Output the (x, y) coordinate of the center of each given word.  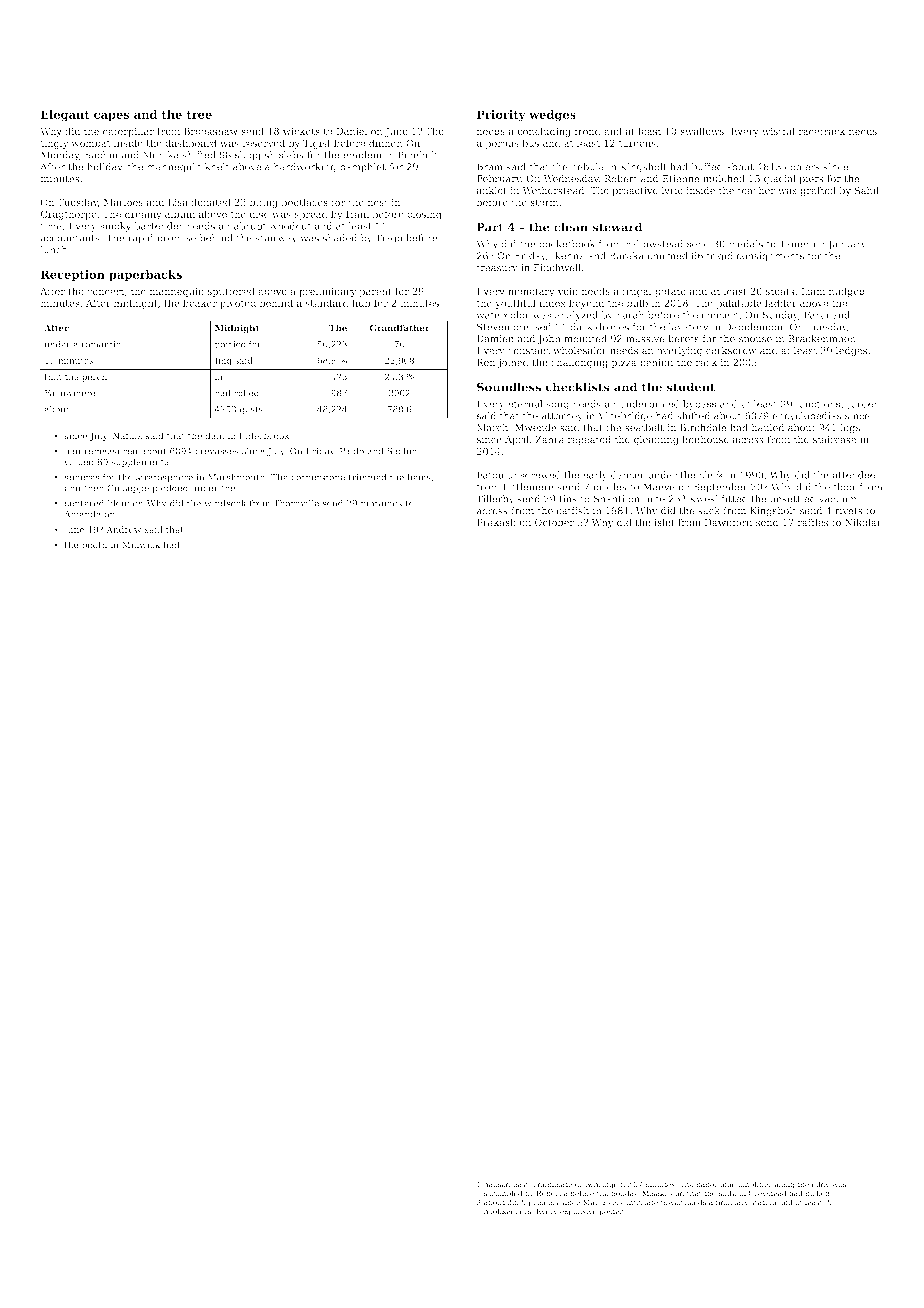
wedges (552, 116)
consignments (770, 257)
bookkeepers (507, 1212)
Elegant (65, 116)
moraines (381, 503)
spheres (81, 478)
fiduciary (732, 1203)
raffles (812, 522)
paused (497, 1185)
